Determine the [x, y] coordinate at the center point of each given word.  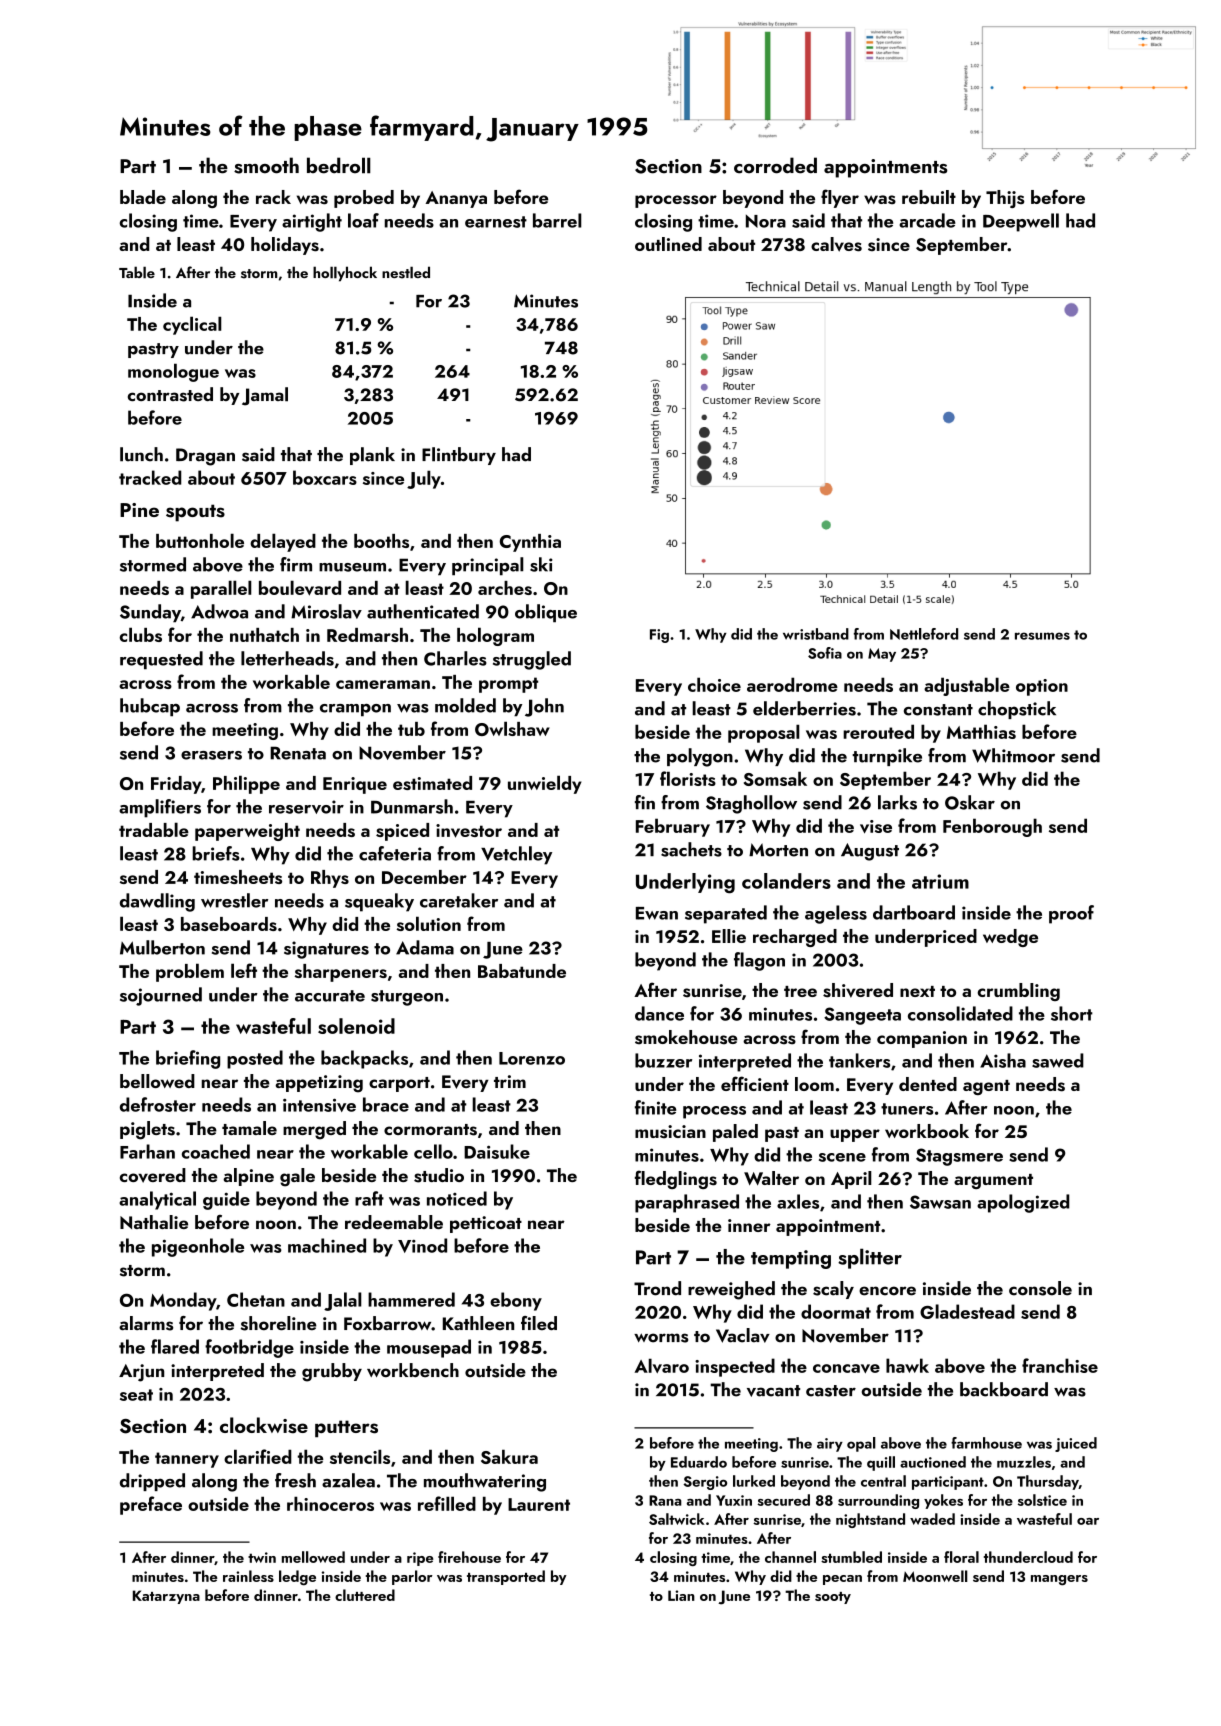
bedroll [339, 165]
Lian [681, 1595]
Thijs [1005, 199]
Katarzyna [166, 1597]
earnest [496, 222]
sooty [833, 1598]
